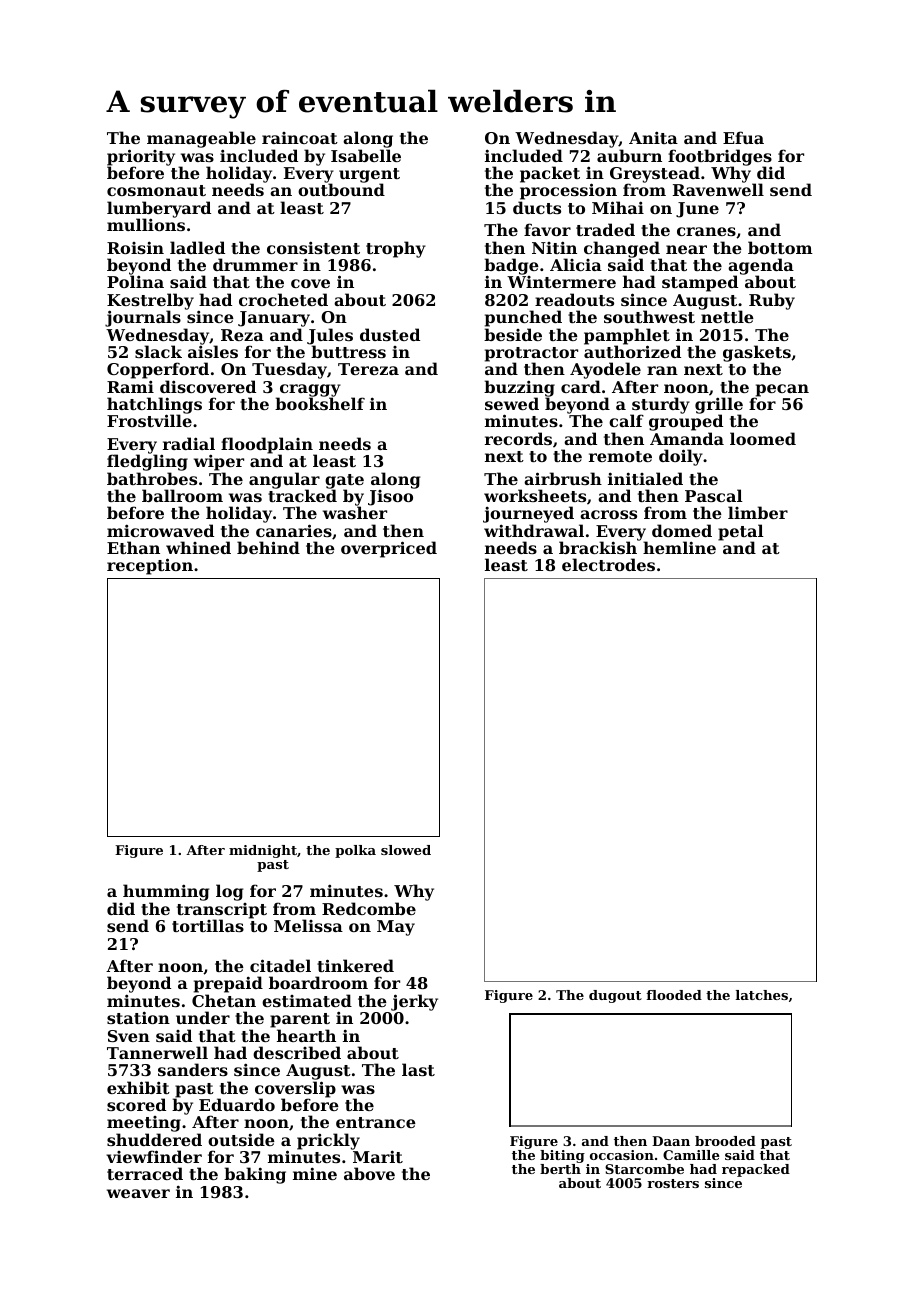 This page has width=924, height=1314. Describe the element at coordinates (389, 549) in the page. I see `overpriced` at that location.
